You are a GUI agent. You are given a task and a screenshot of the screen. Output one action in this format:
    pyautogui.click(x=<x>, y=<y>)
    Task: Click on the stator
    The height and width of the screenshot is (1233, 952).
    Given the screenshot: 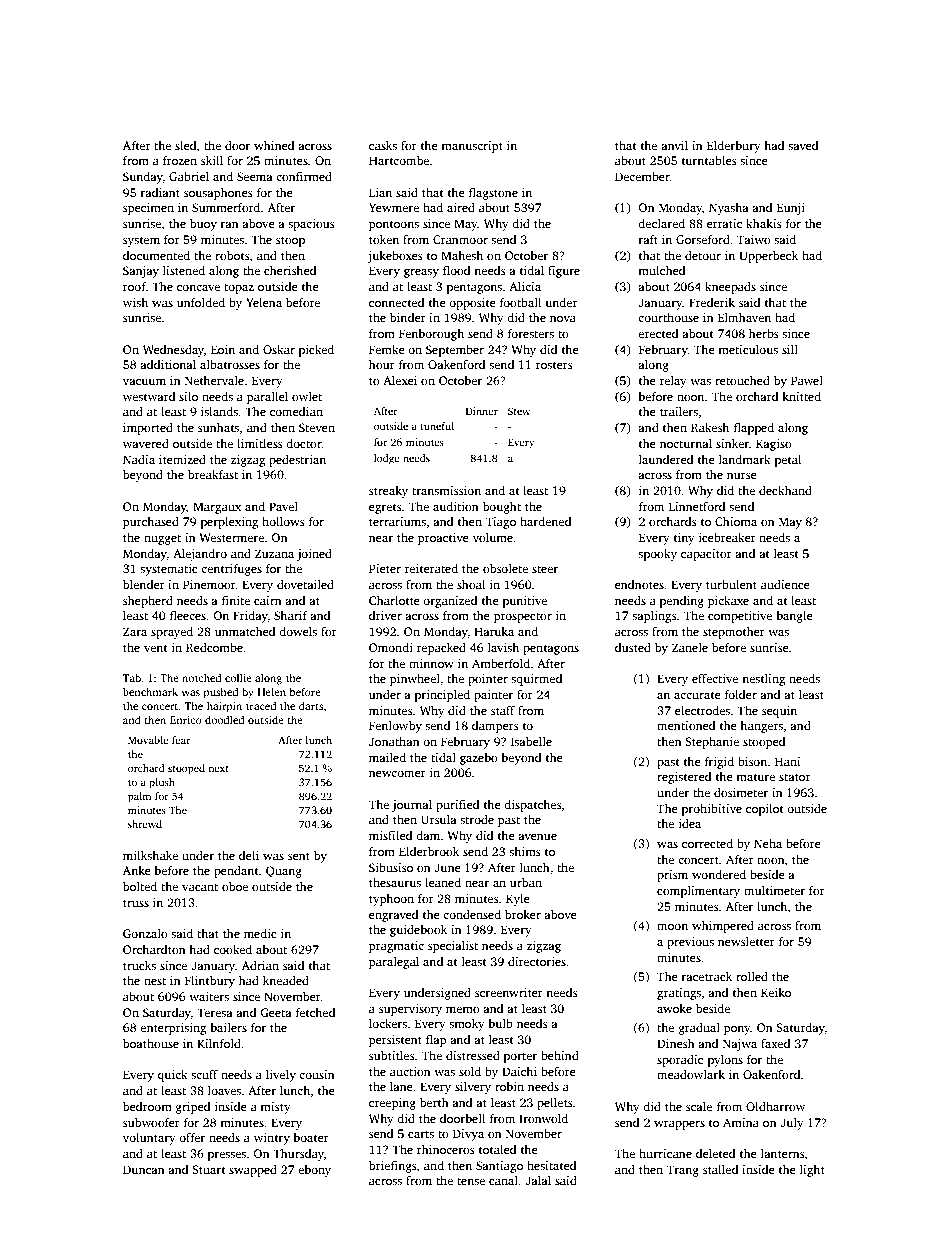 What is the action you would take?
    pyautogui.click(x=795, y=777)
